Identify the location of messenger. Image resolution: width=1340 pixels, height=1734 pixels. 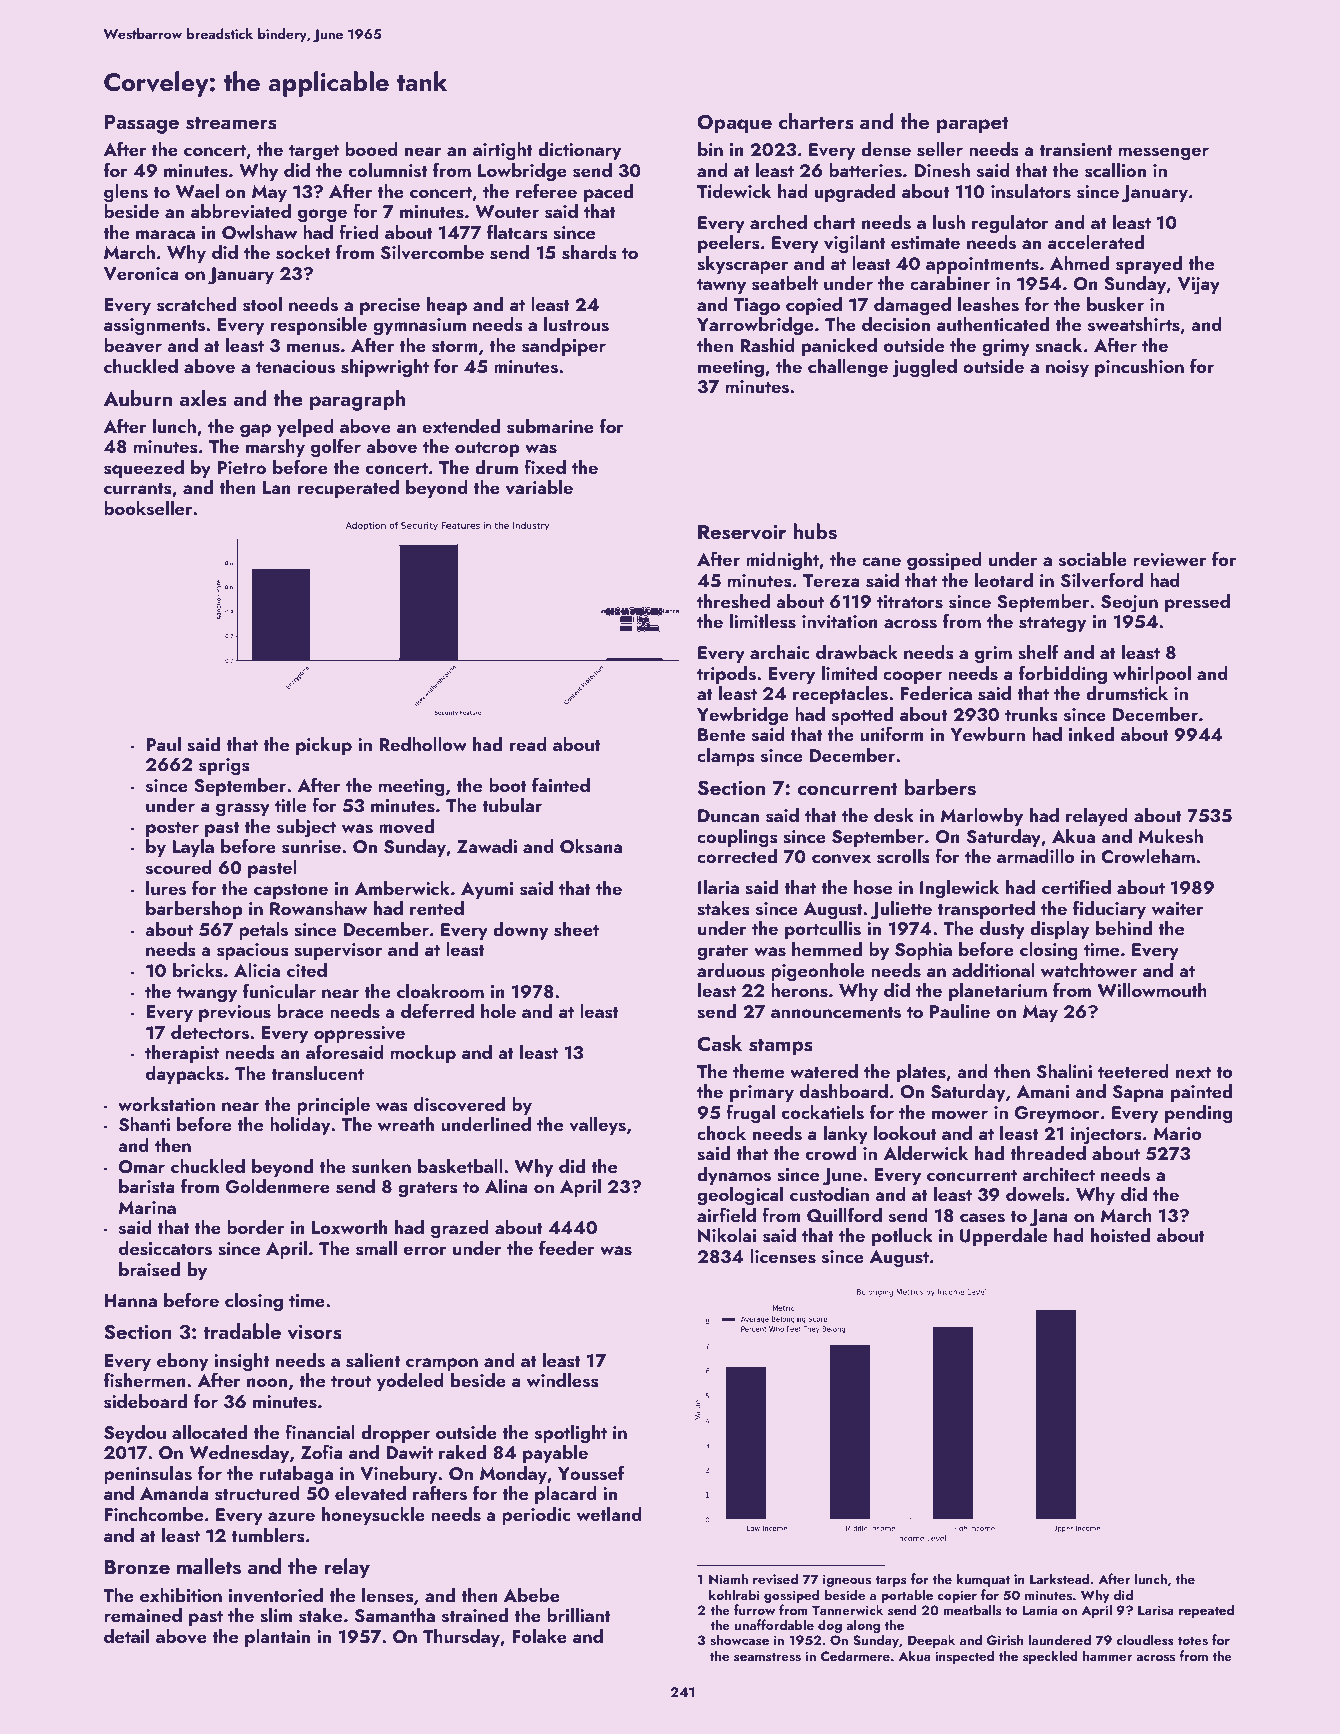
(1164, 154).
